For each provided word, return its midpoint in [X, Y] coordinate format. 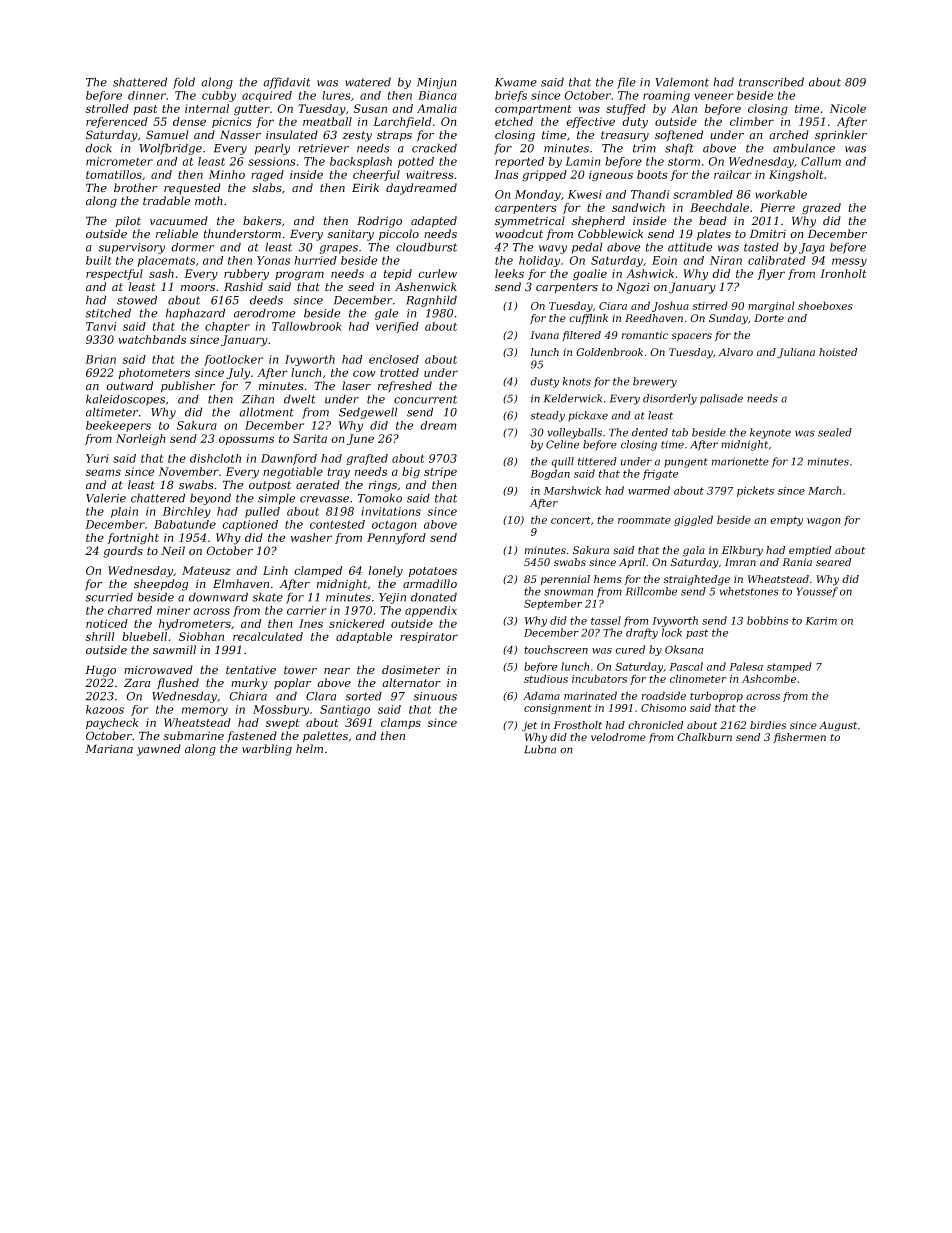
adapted [434, 222]
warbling [267, 750]
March [825, 490]
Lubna [540, 749]
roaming [666, 96]
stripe [440, 472]
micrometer [119, 161]
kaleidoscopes [125, 400]
